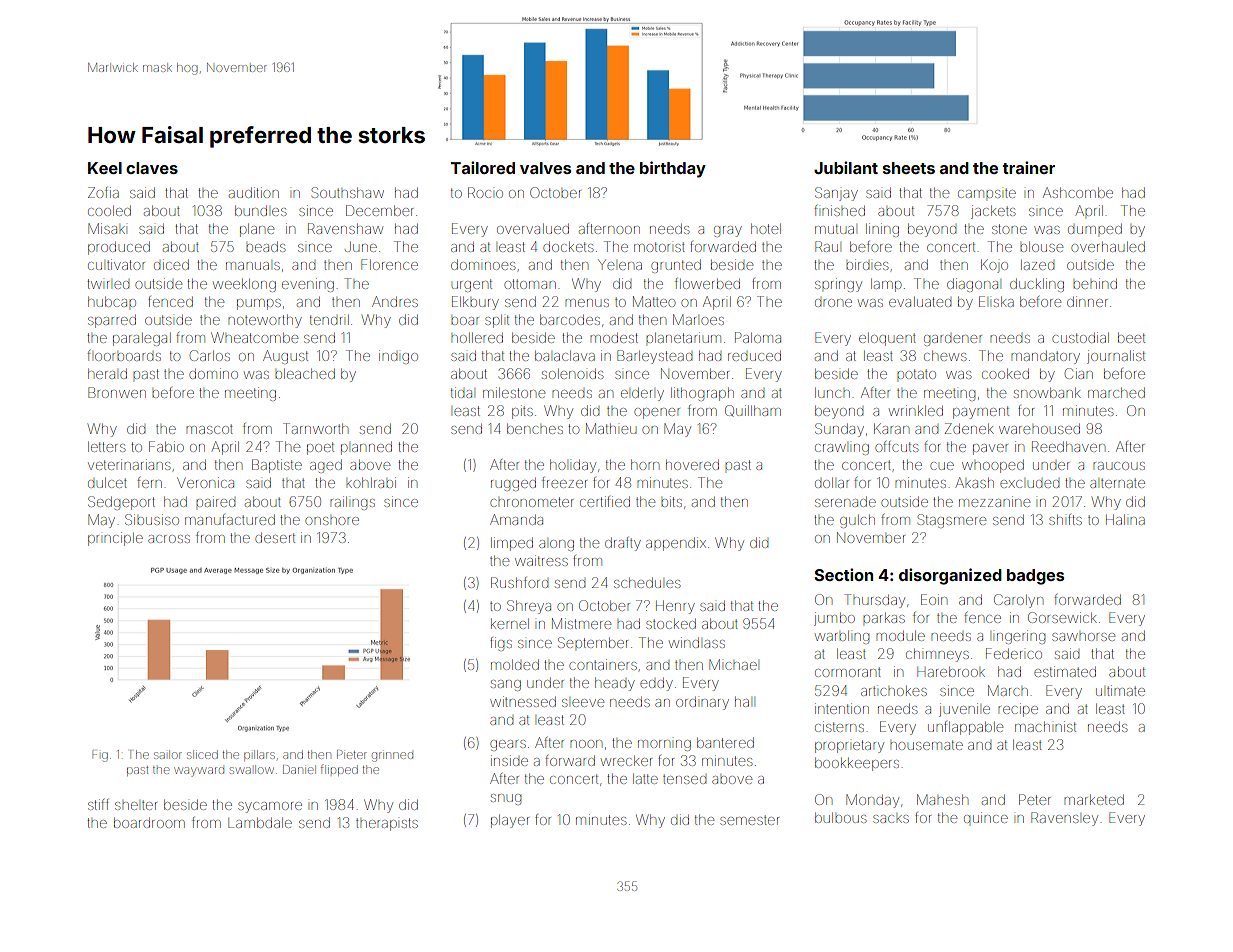 This screenshot has height=952, width=1233. Describe the element at coordinates (1078, 192) in the screenshot. I see `Ashcombe` at that location.
